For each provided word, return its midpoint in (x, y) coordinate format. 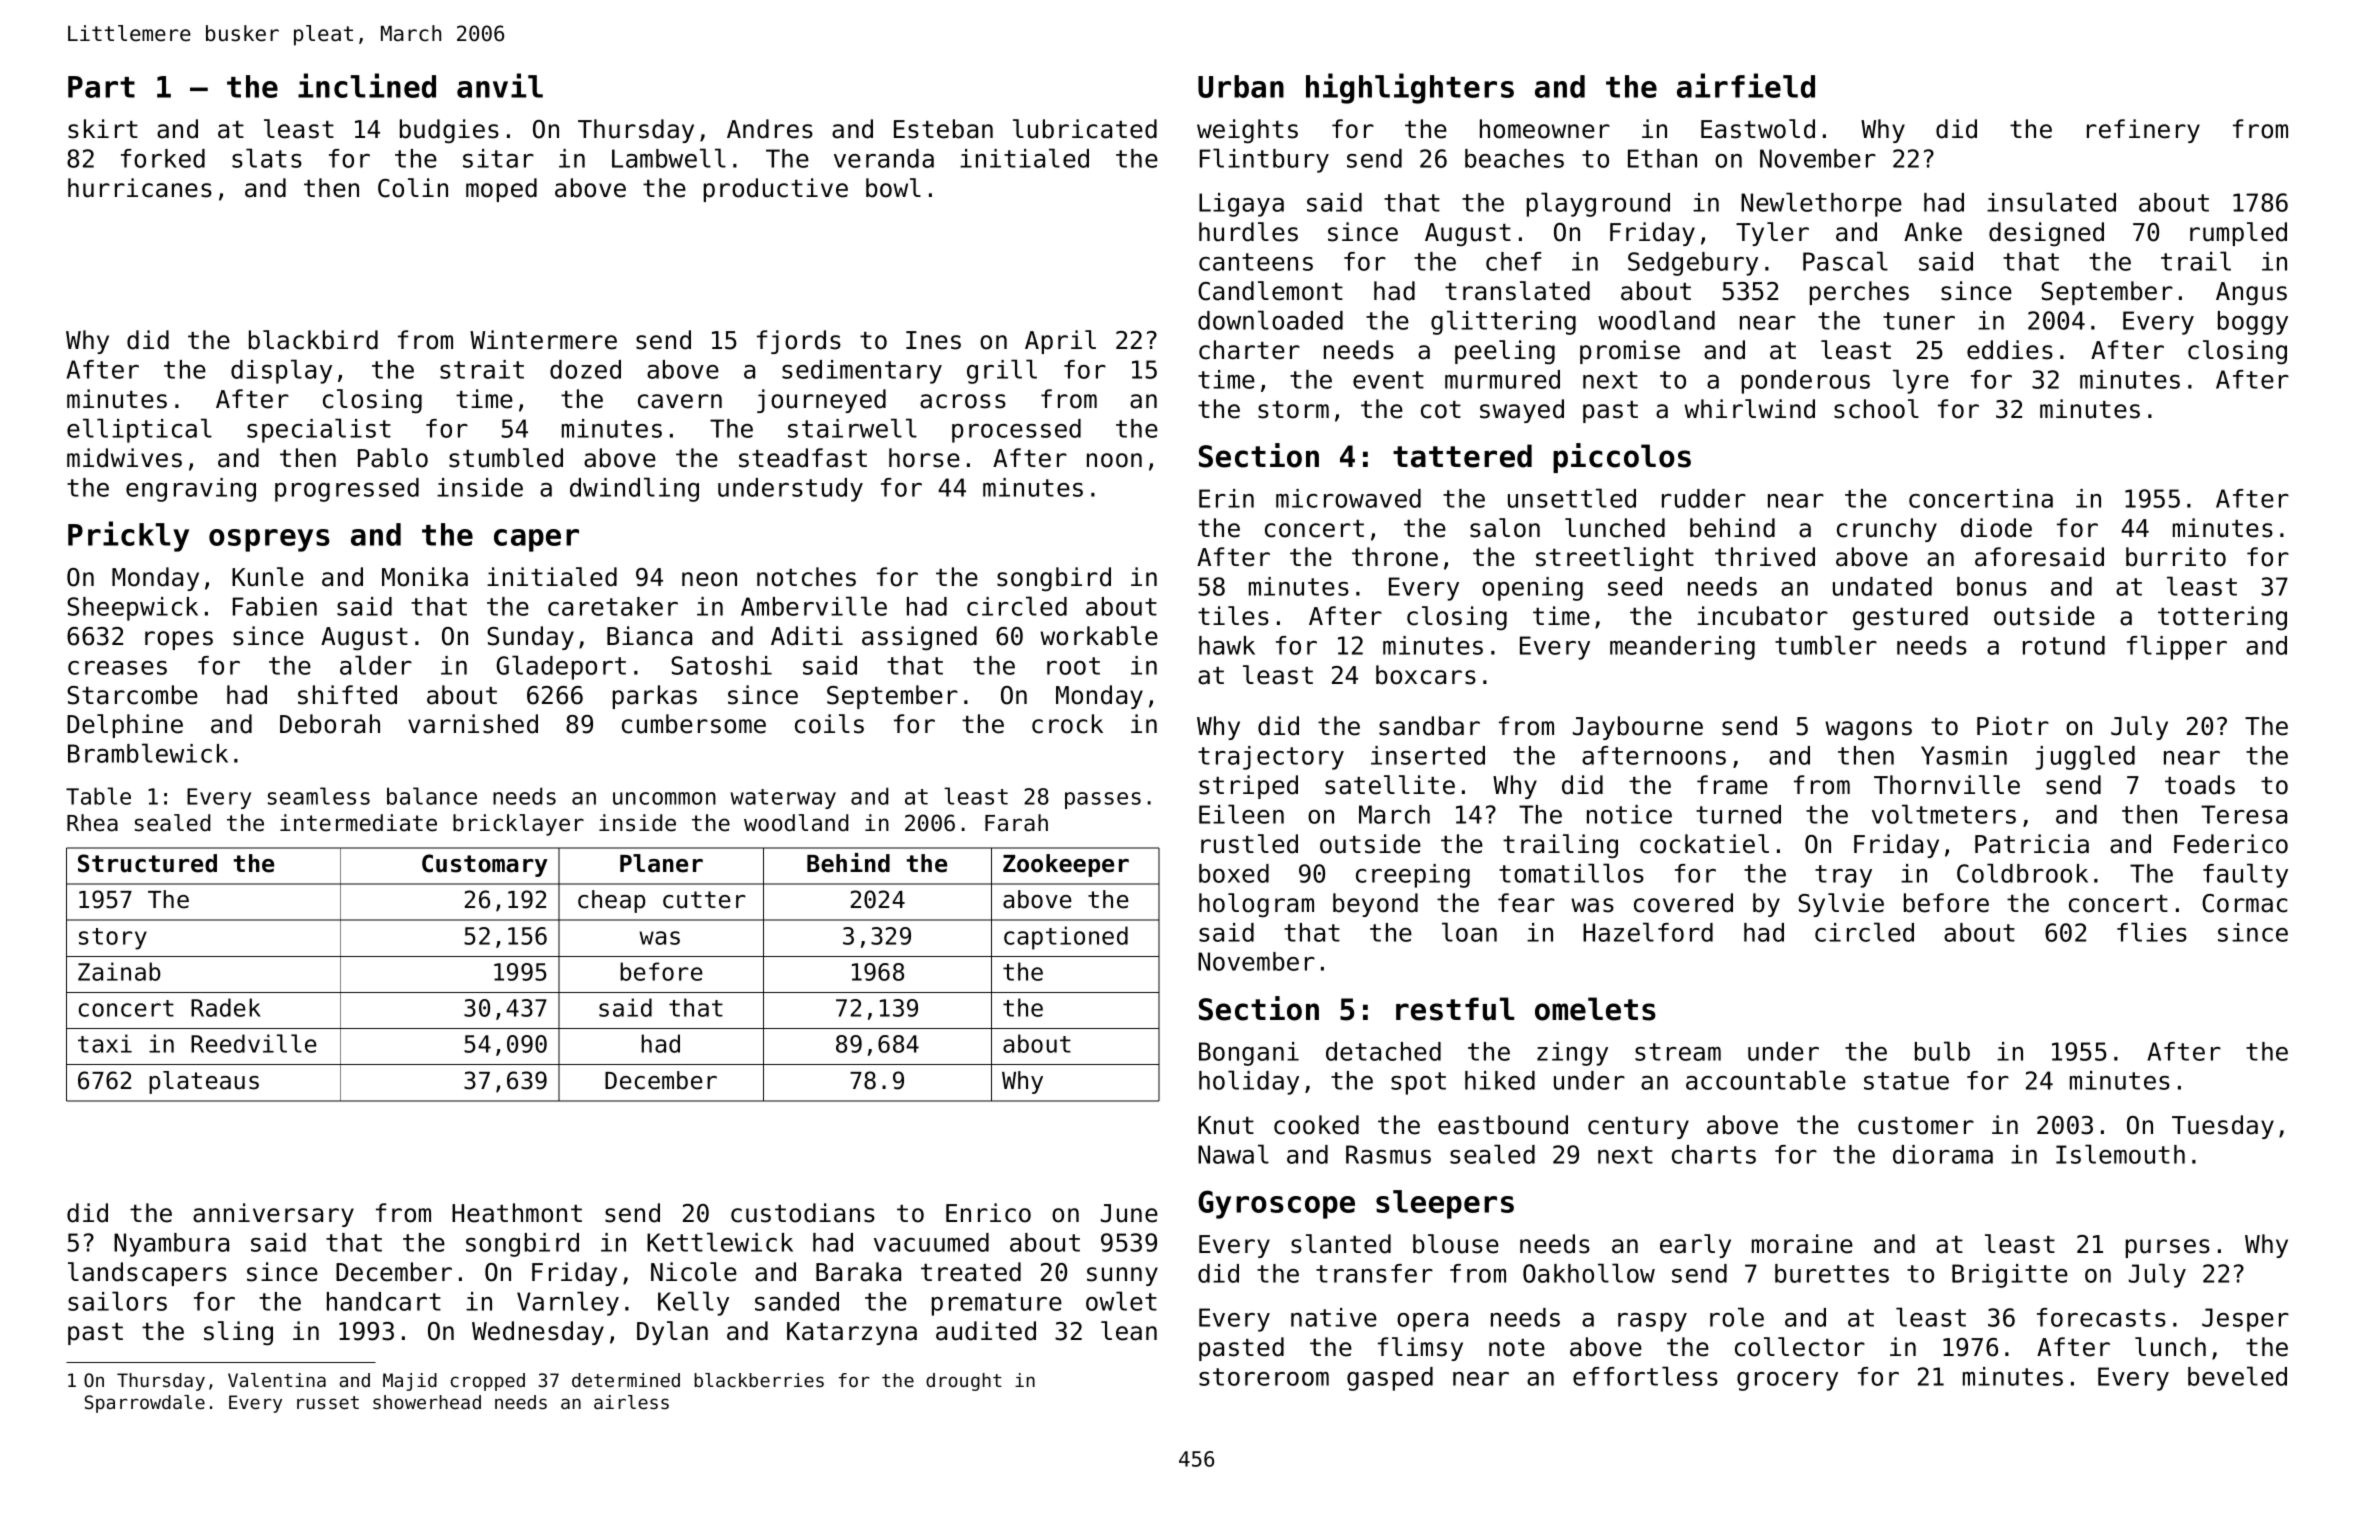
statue (1906, 1081)
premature (997, 1304)
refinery (2143, 131)
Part (101, 87)
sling (238, 1333)
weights (1247, 131)
